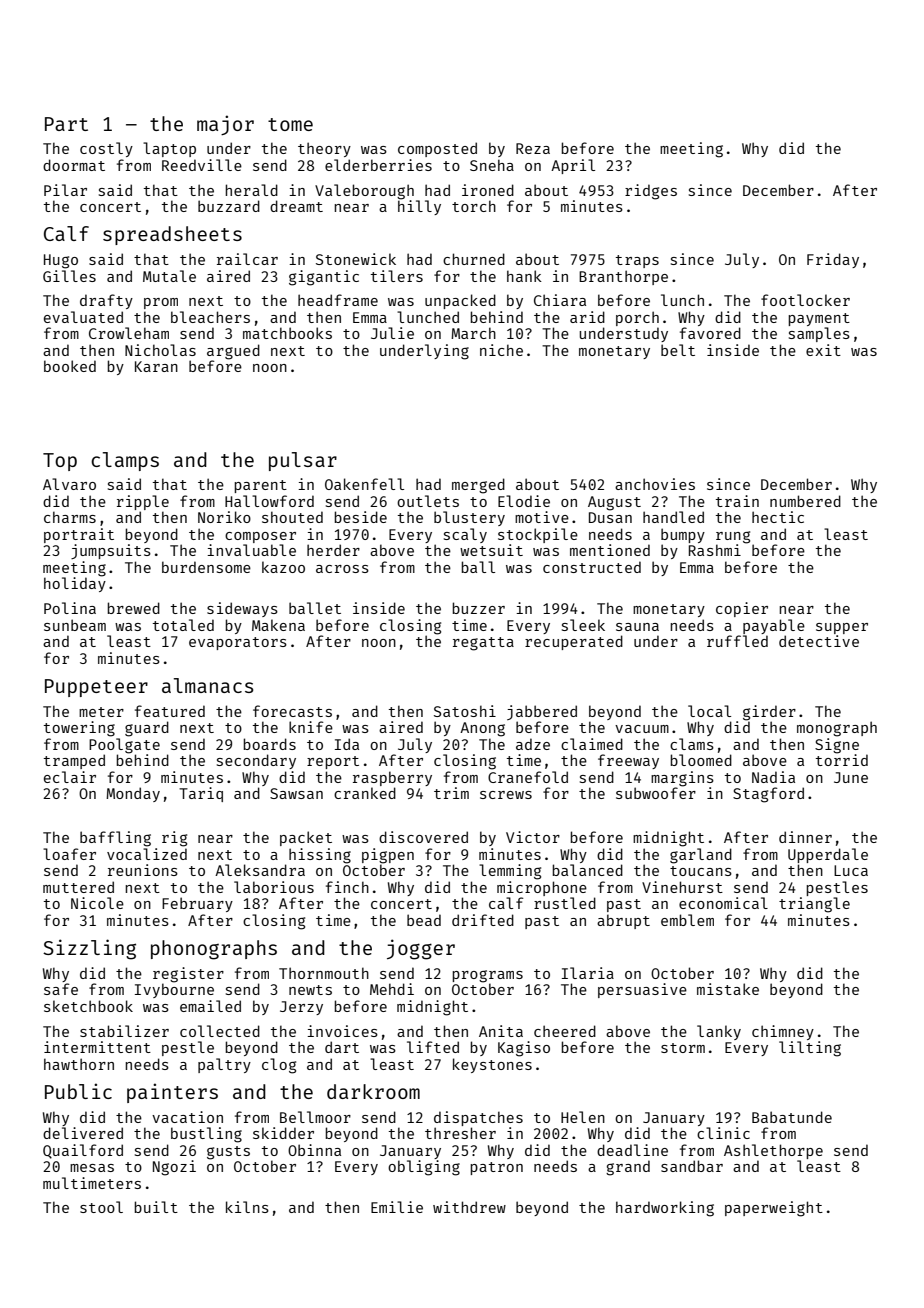 The height and width of the page is (1308, 924). What do you see at coordinates (483, 920) in the page?
I see `drifted` at bounding box center [483, 920].
